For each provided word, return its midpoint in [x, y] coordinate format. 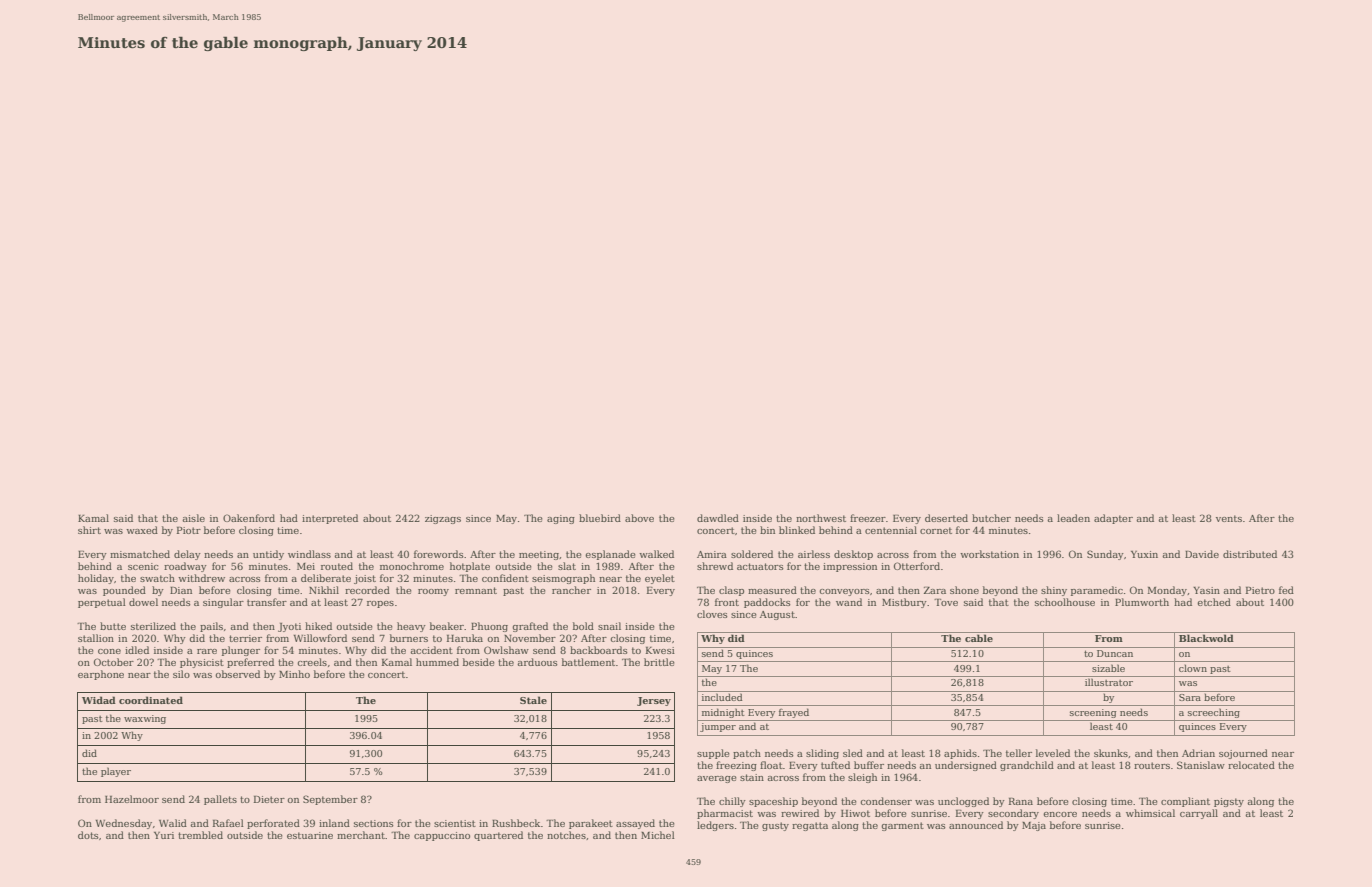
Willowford [320, 638]
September [330, 800]
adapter [1113, 519]
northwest [821, 518]
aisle [193, 518]
